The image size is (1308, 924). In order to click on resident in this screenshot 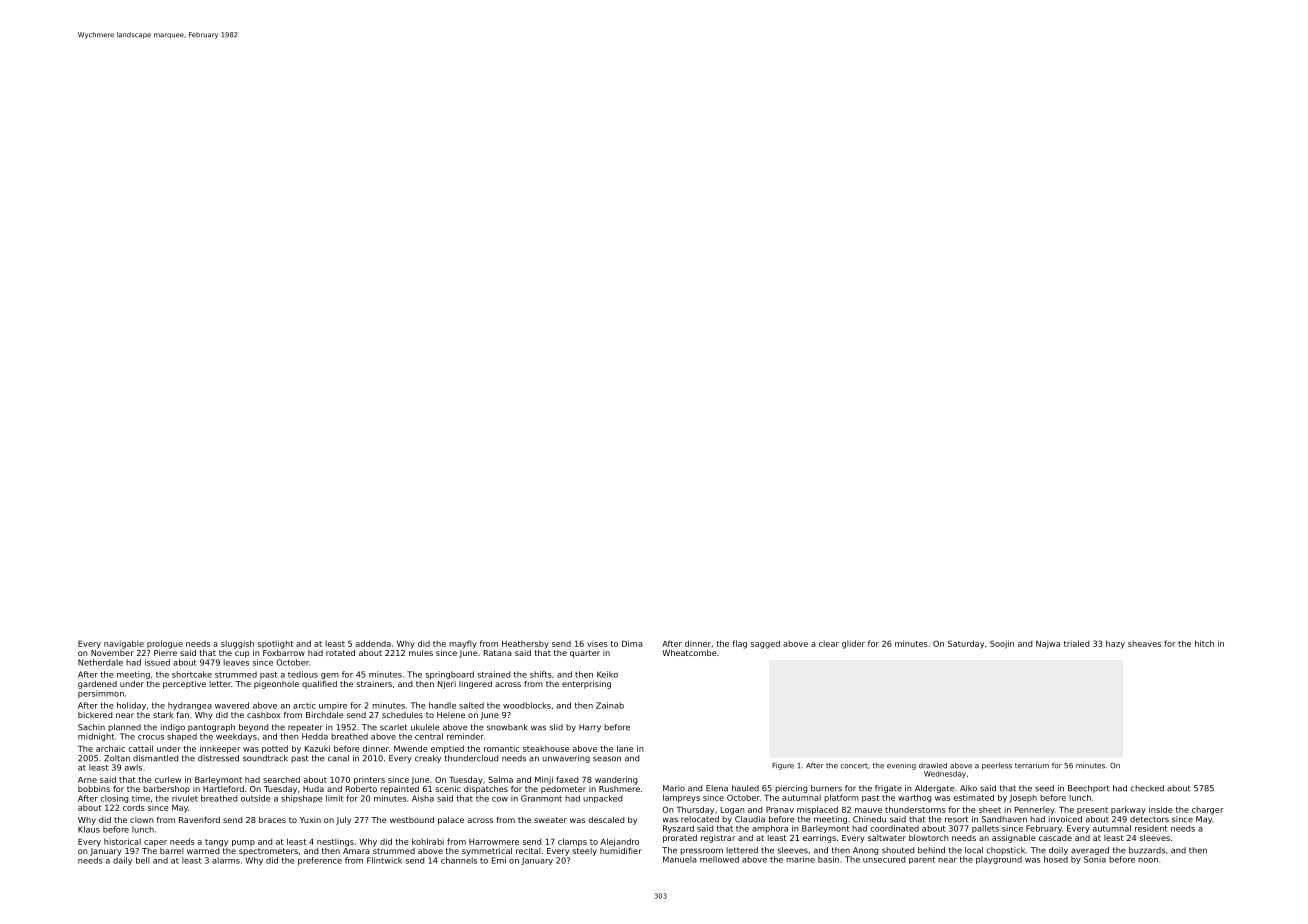, I will do `click(1151, 828)`.
